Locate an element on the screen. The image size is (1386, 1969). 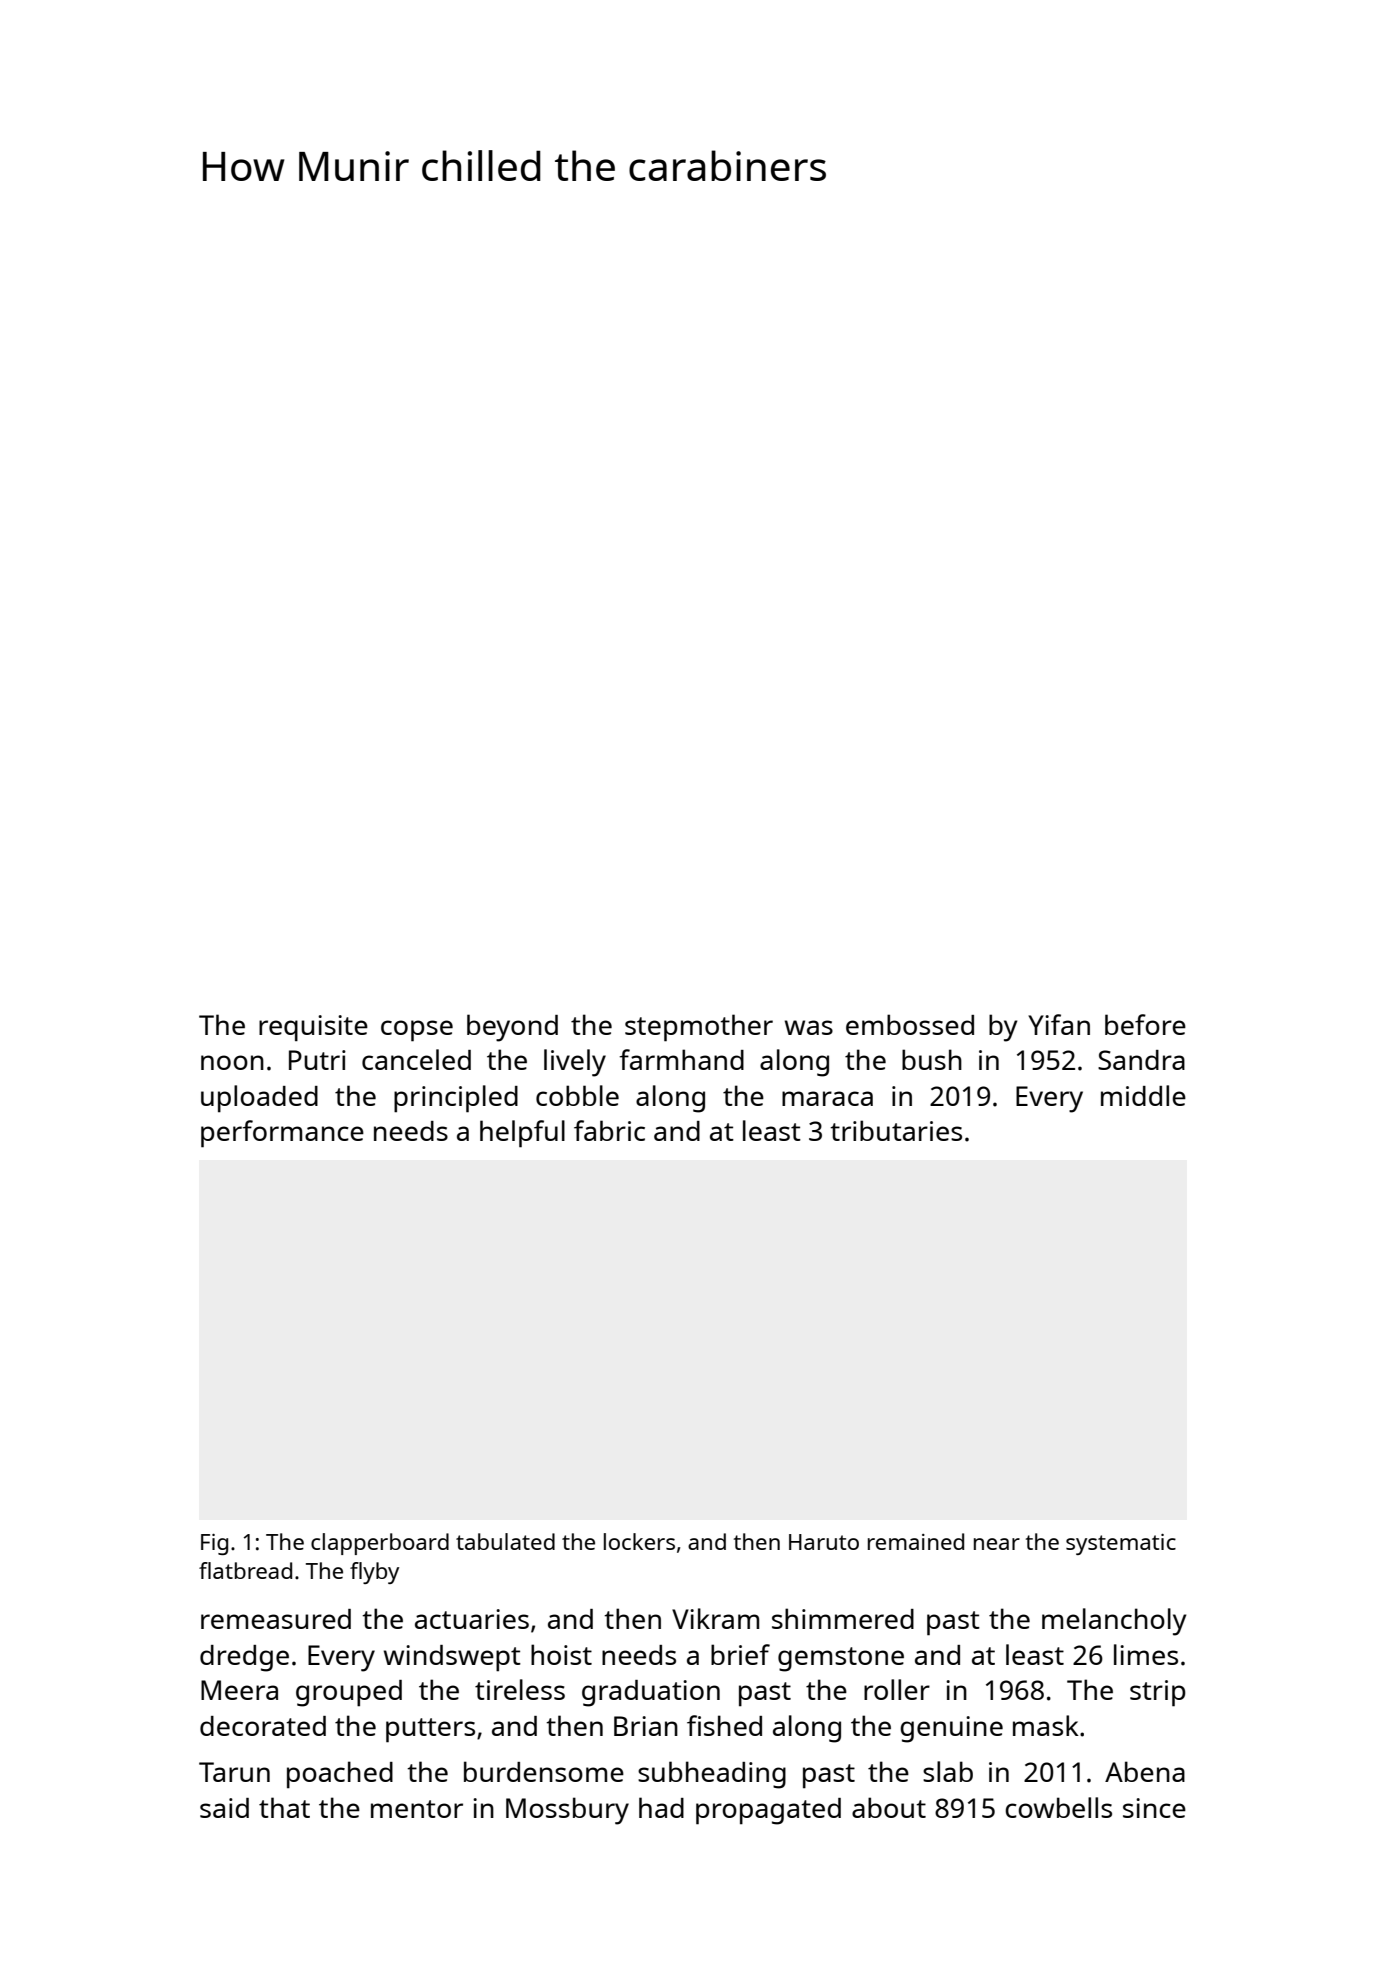
cobble is located at coordinates (577, 1095).
